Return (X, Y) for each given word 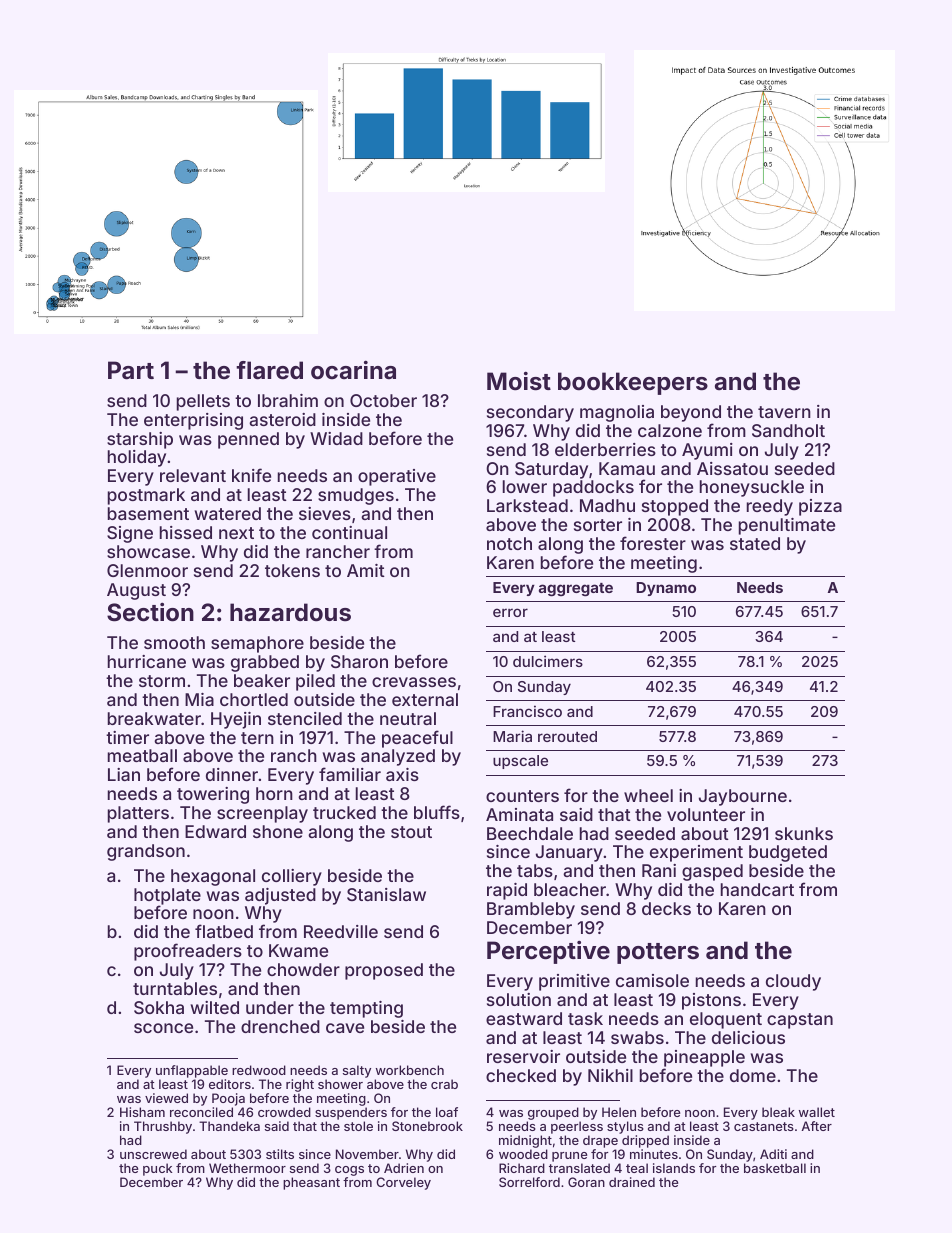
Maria (512, 736)
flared (269, 370)
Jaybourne (743, 797)
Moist (519, 381)
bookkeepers (633, 383)
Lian (124, 774)
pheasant (311, 1183)
